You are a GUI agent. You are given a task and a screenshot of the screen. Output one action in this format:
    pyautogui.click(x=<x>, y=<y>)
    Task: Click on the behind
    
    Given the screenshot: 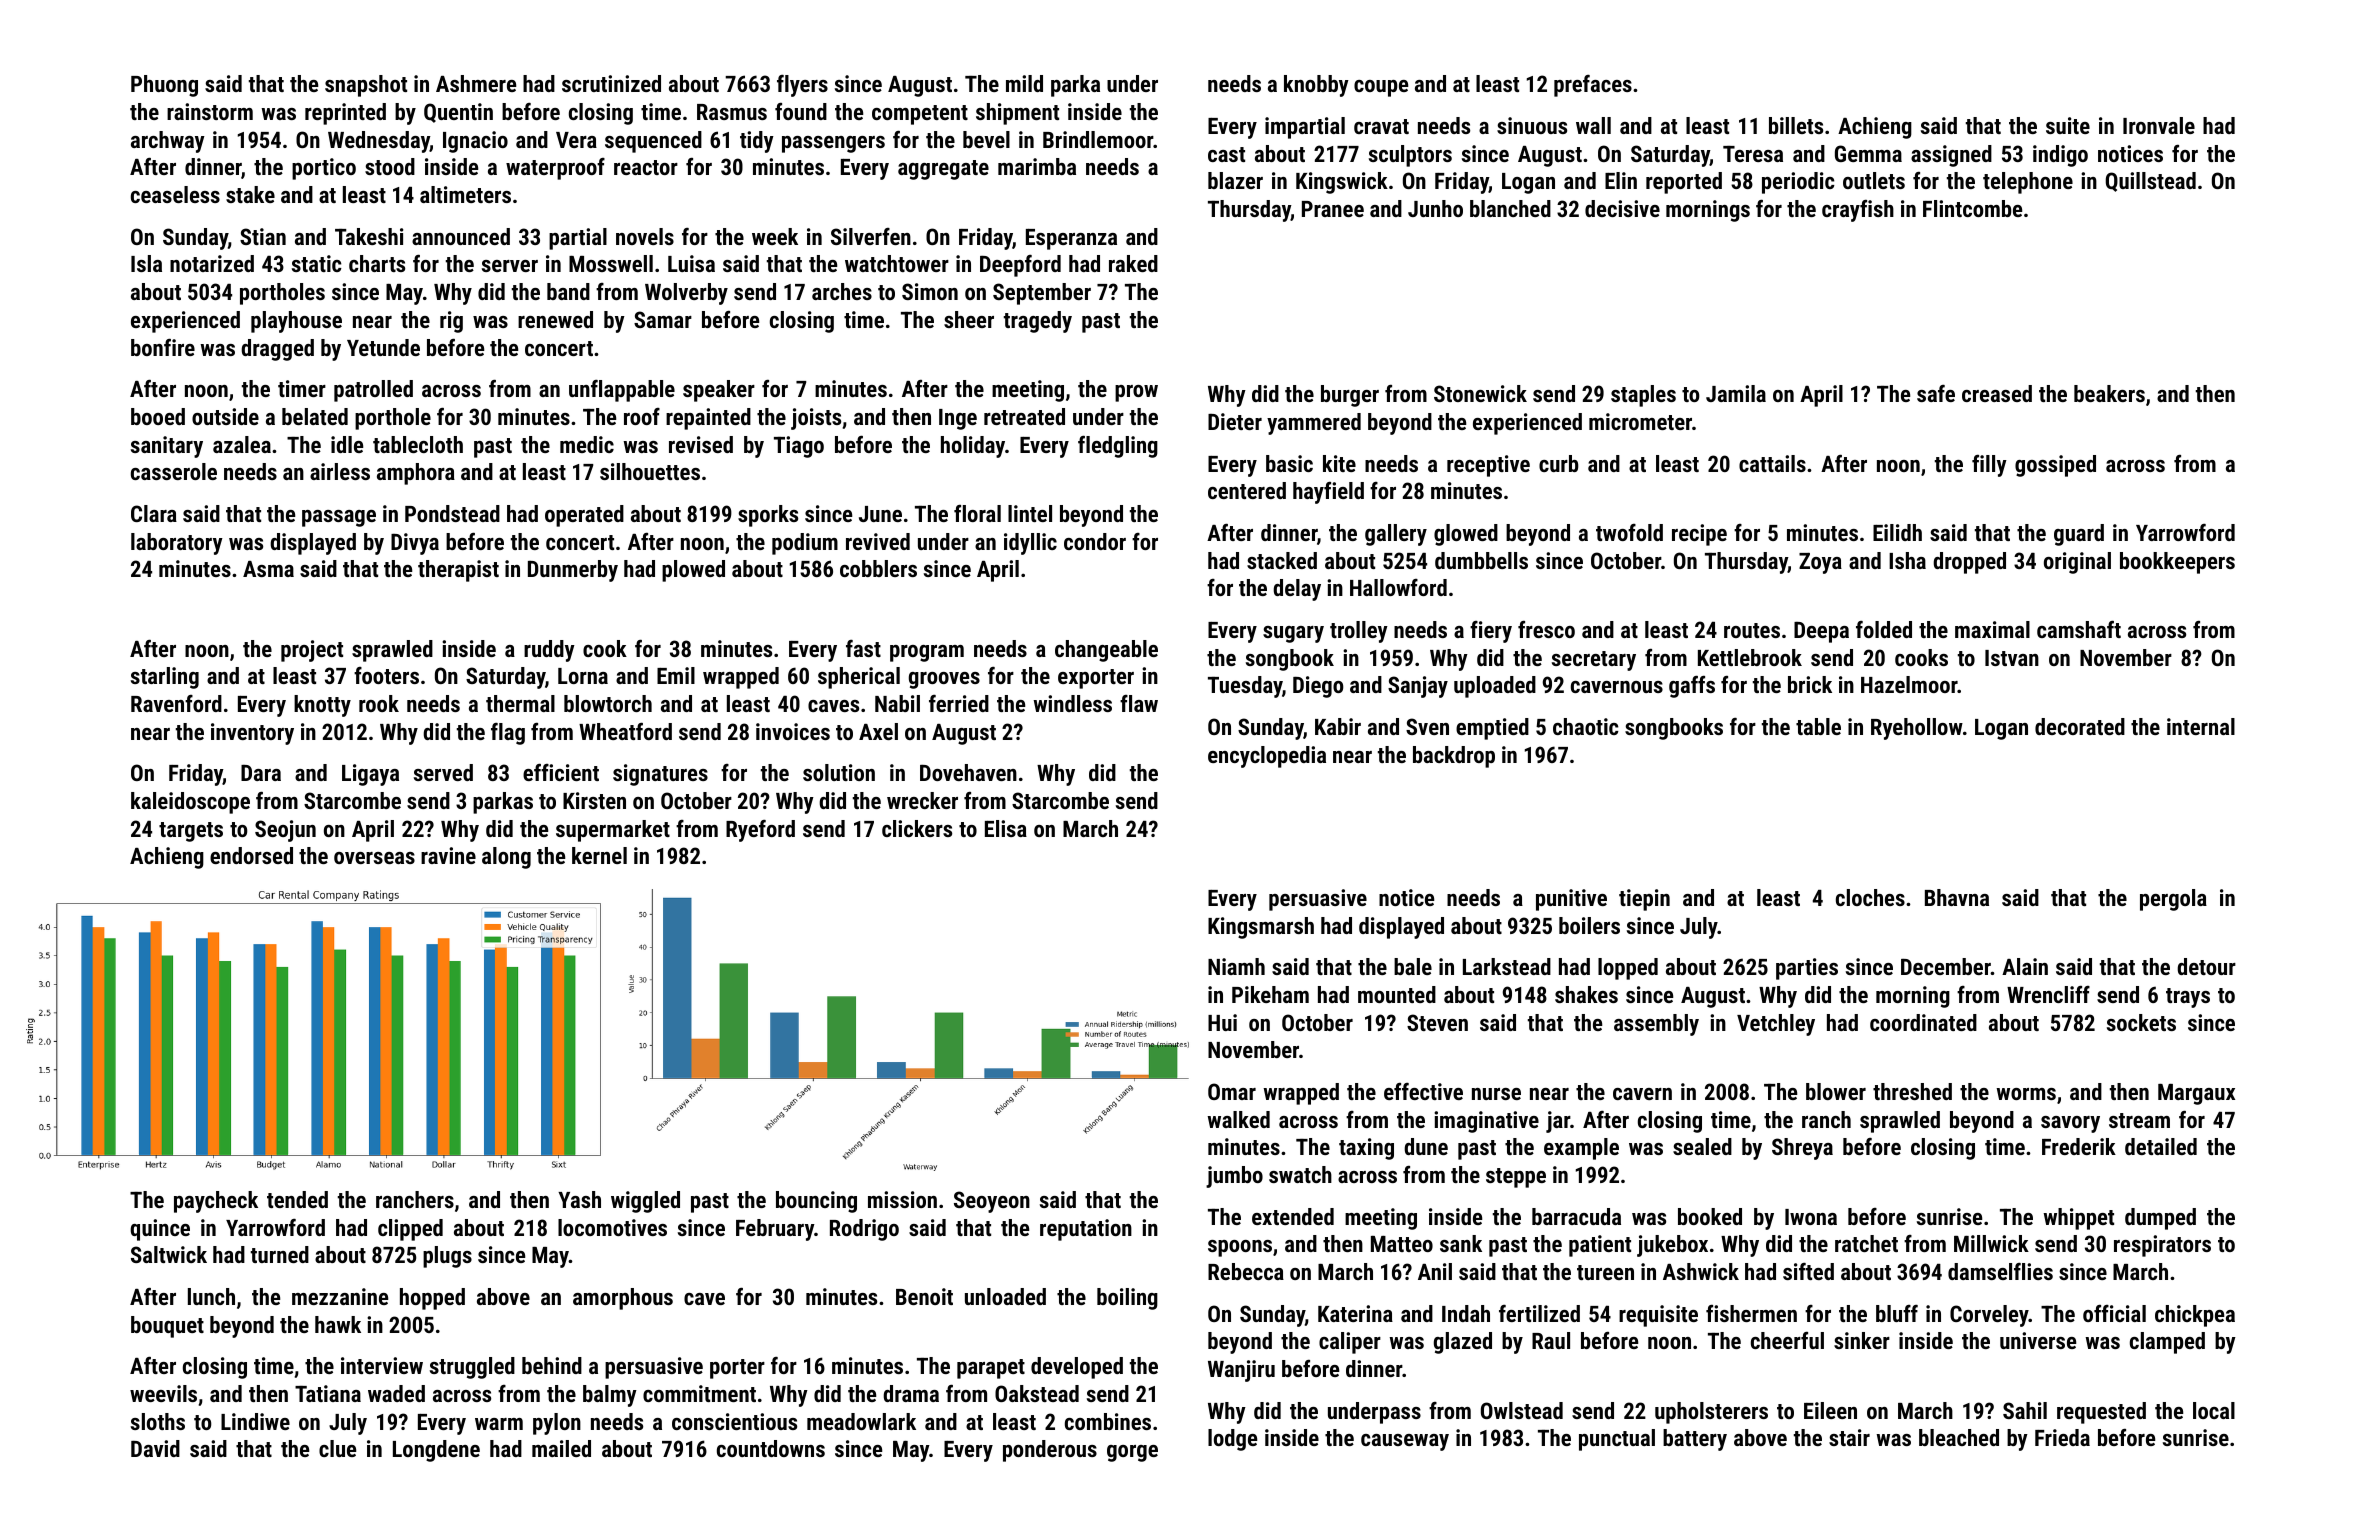 What is the action you would take?
    pyautogui.click(x=552, y=1365)
